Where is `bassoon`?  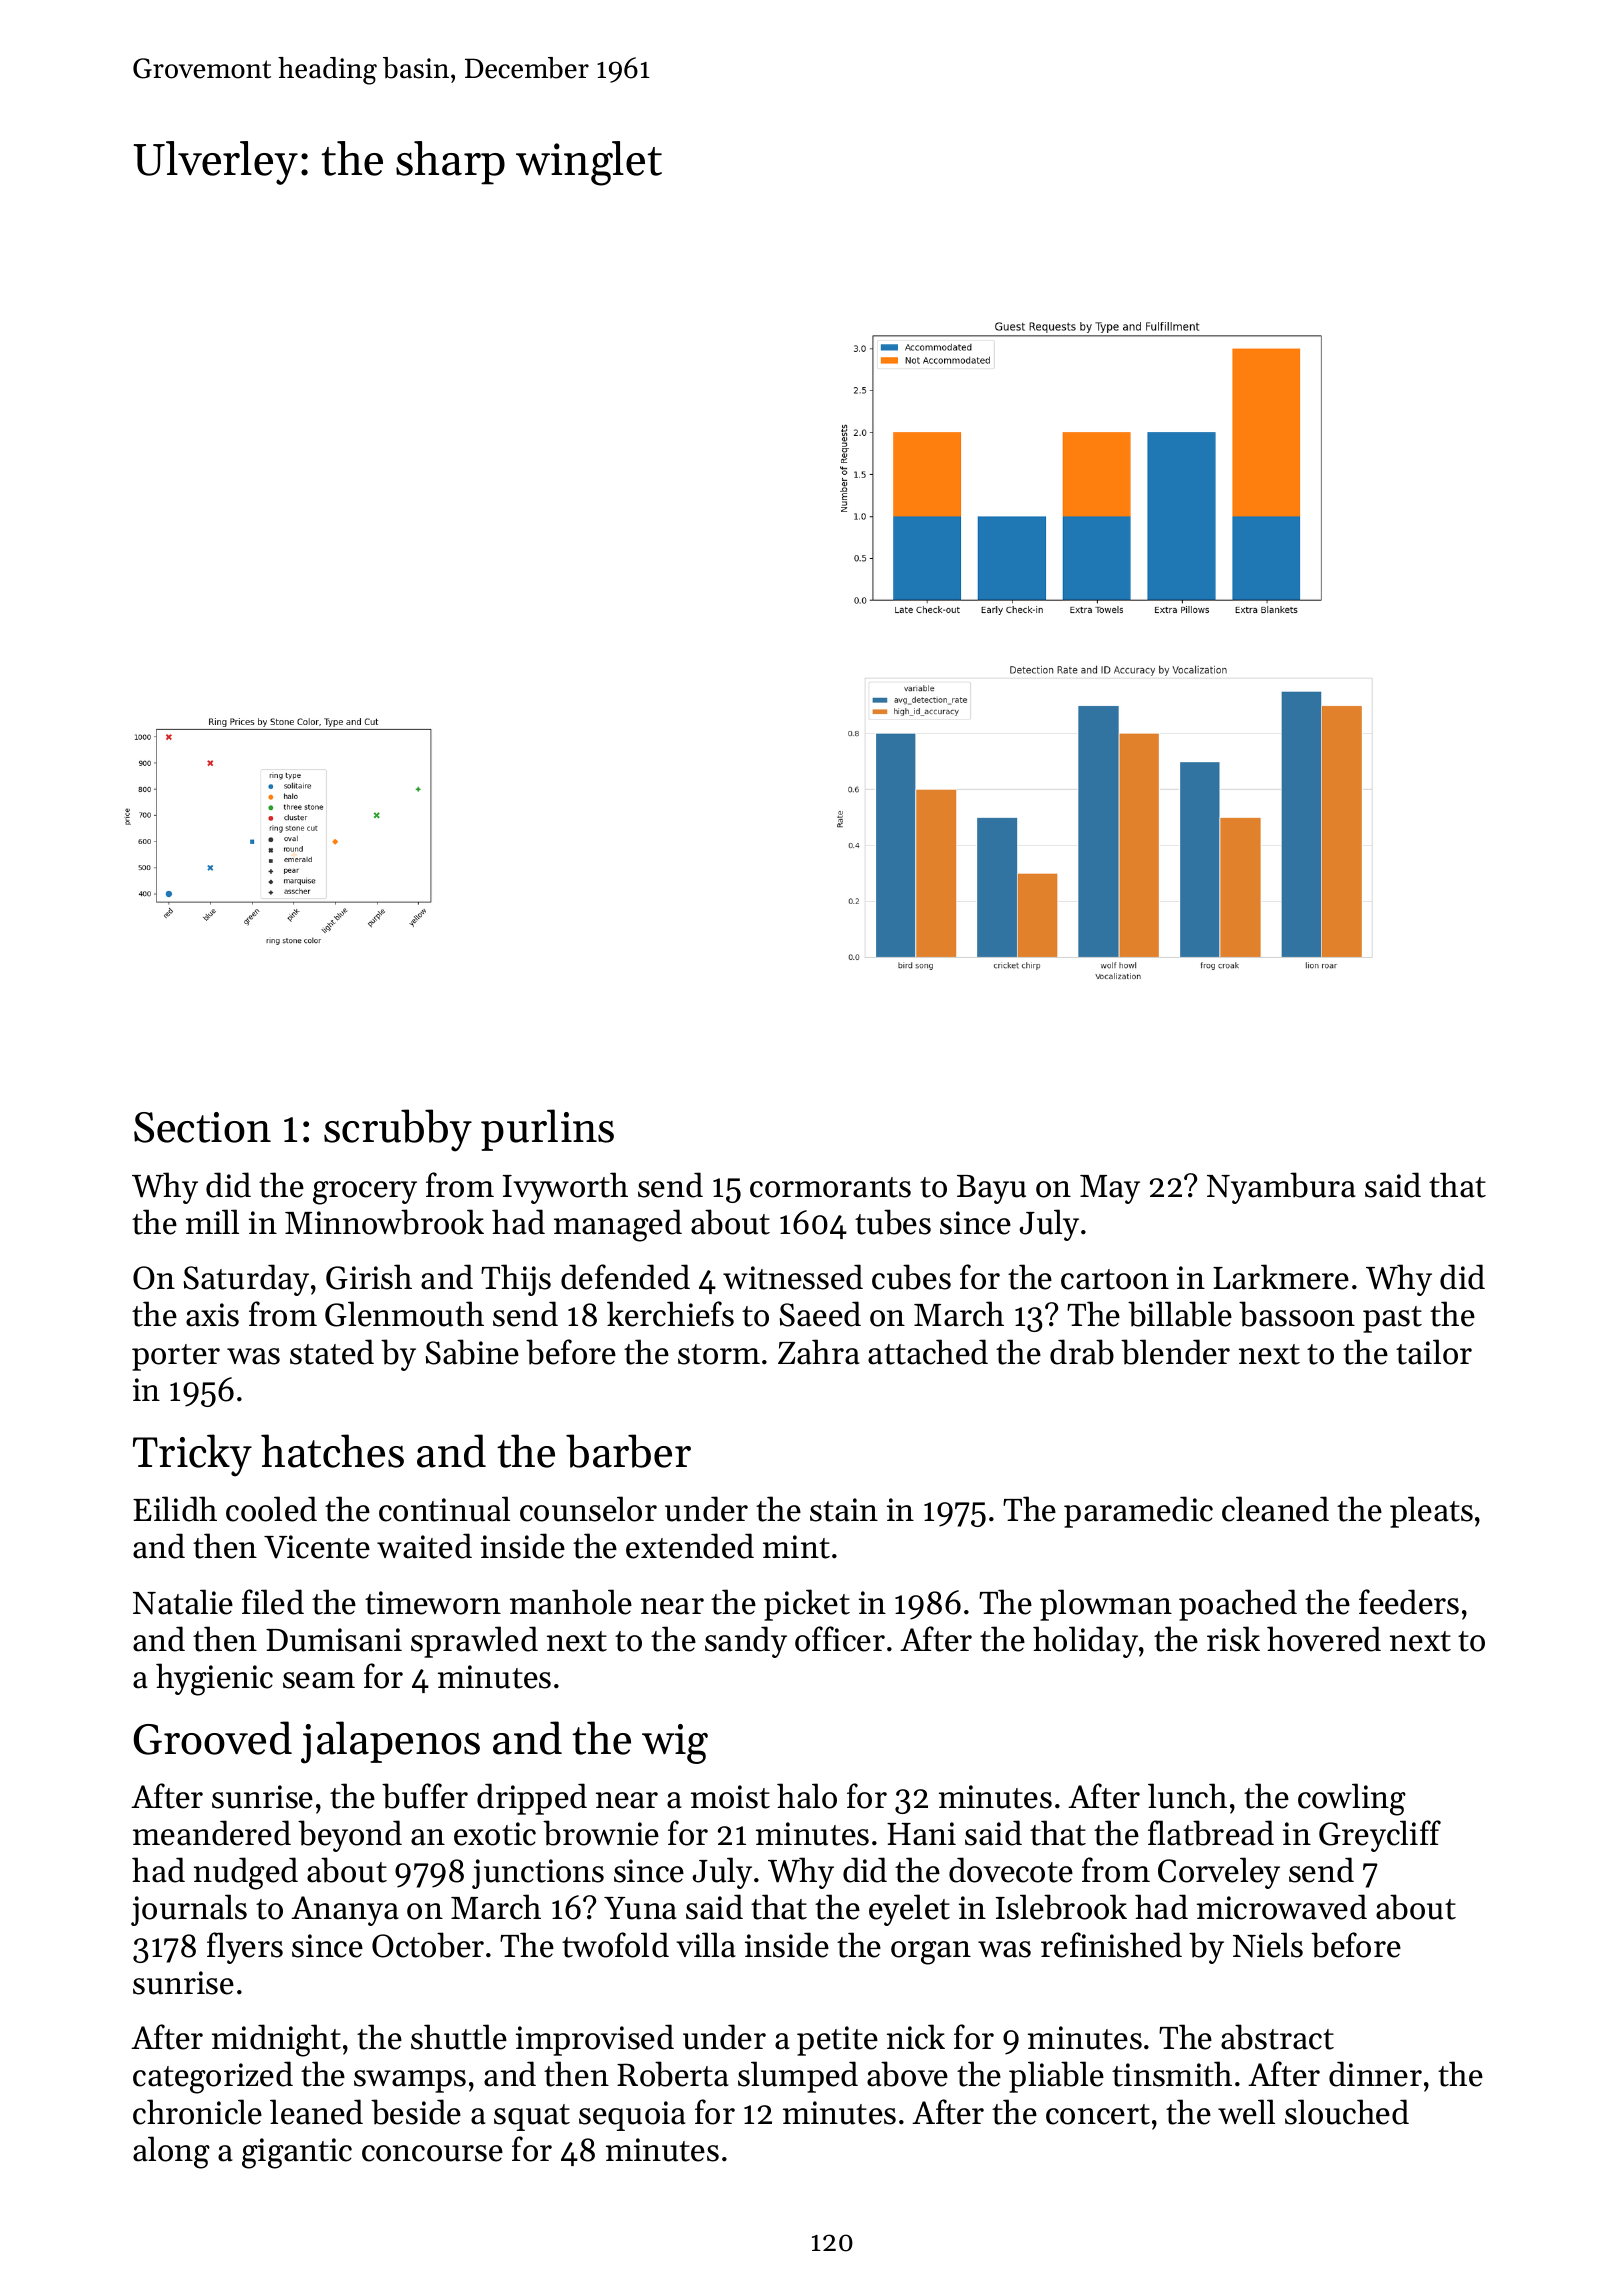
bassoon is located at coordinates (1297, 1314).
